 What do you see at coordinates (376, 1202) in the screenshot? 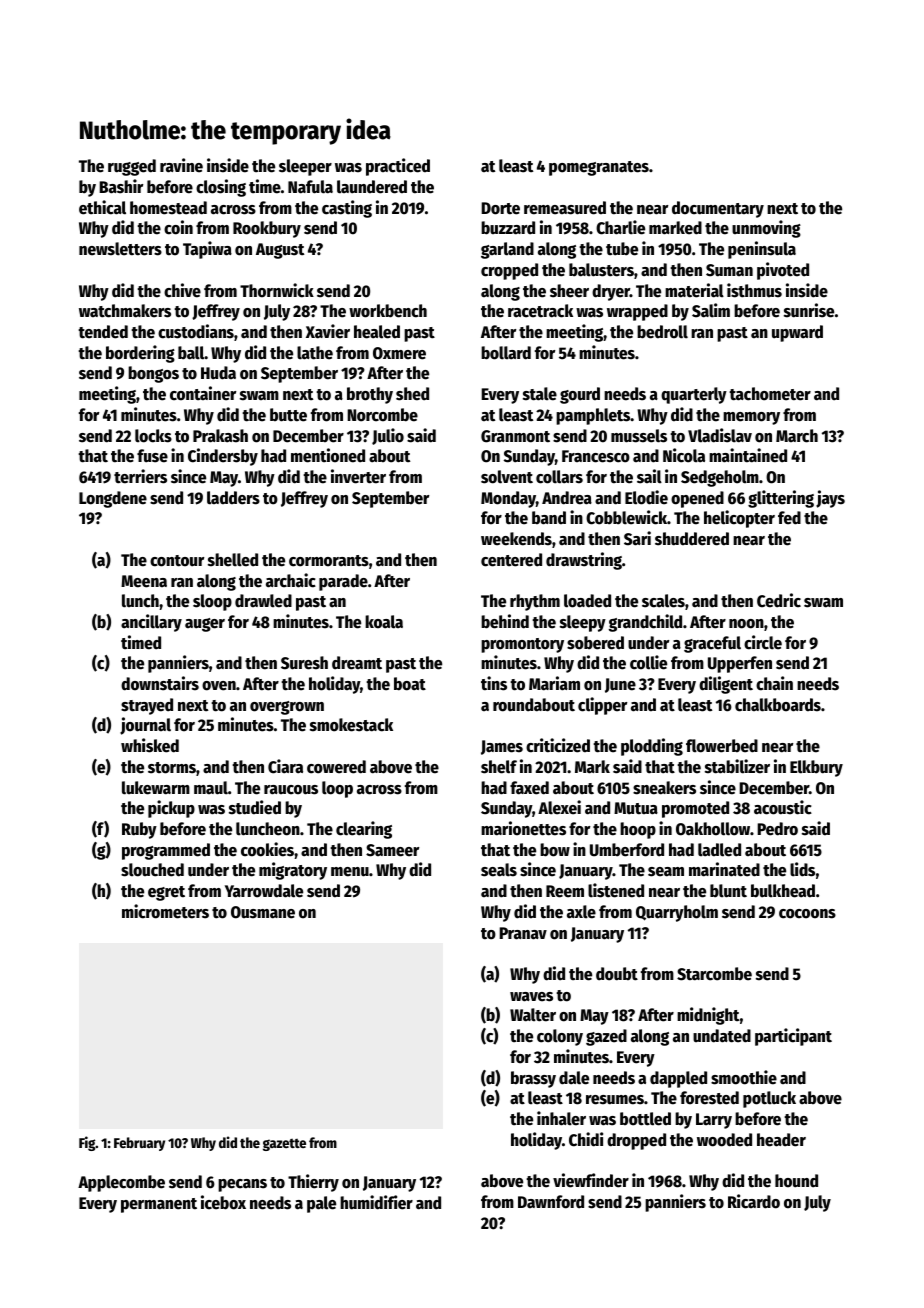
I see `humidifier` at bounding box center [376, 1202].
